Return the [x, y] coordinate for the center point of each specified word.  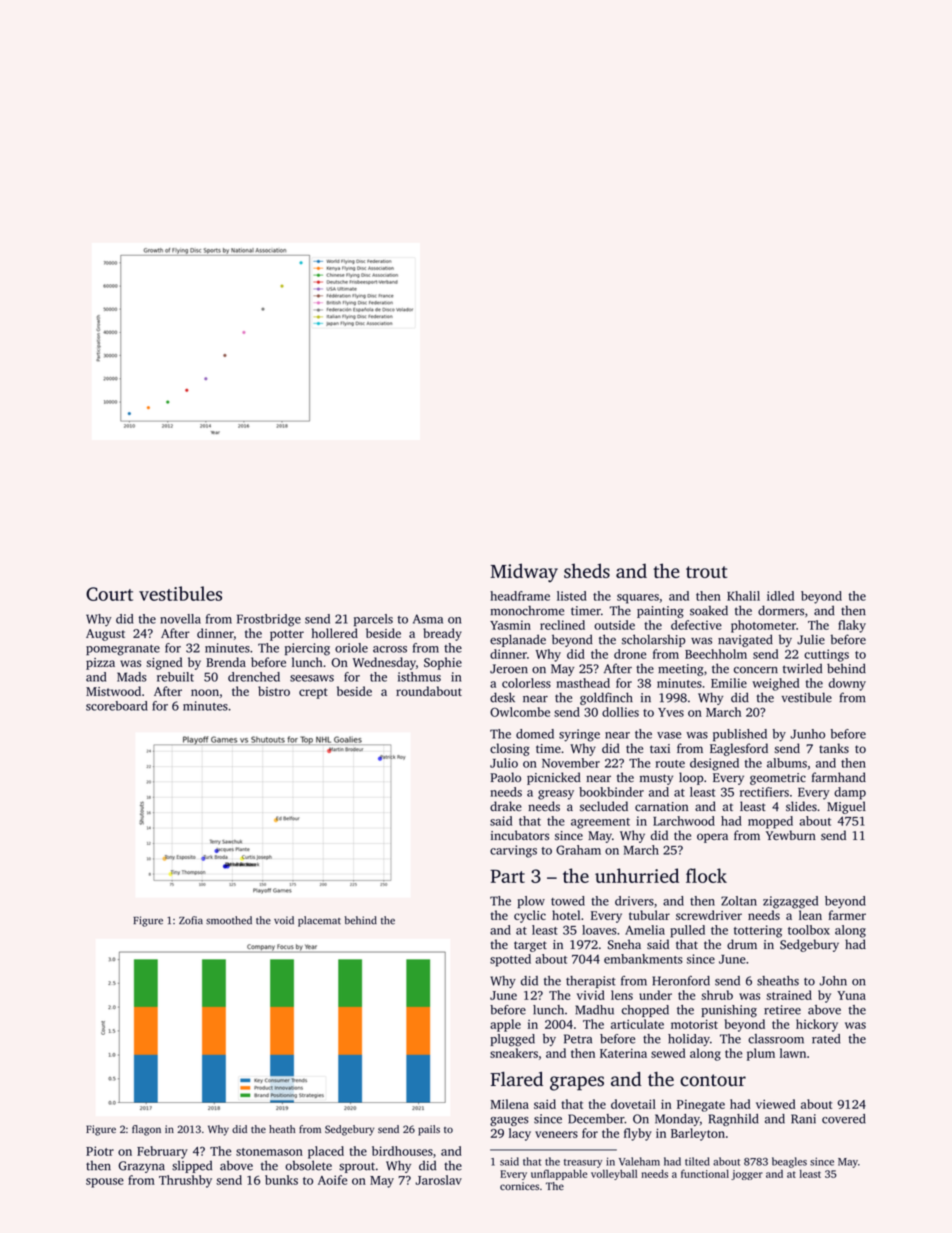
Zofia [191, 920]
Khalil [743, 596]
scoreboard [117, 706]
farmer [847, 915]
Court [109, 594]
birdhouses [402, 1151]
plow [531, 902]
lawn [793, 1053]
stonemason [269, 1152]
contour [713, 1080]
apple [505, 1025]
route [670, 764]
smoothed [229, 920]
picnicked [554, 778]
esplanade [518, 640]
